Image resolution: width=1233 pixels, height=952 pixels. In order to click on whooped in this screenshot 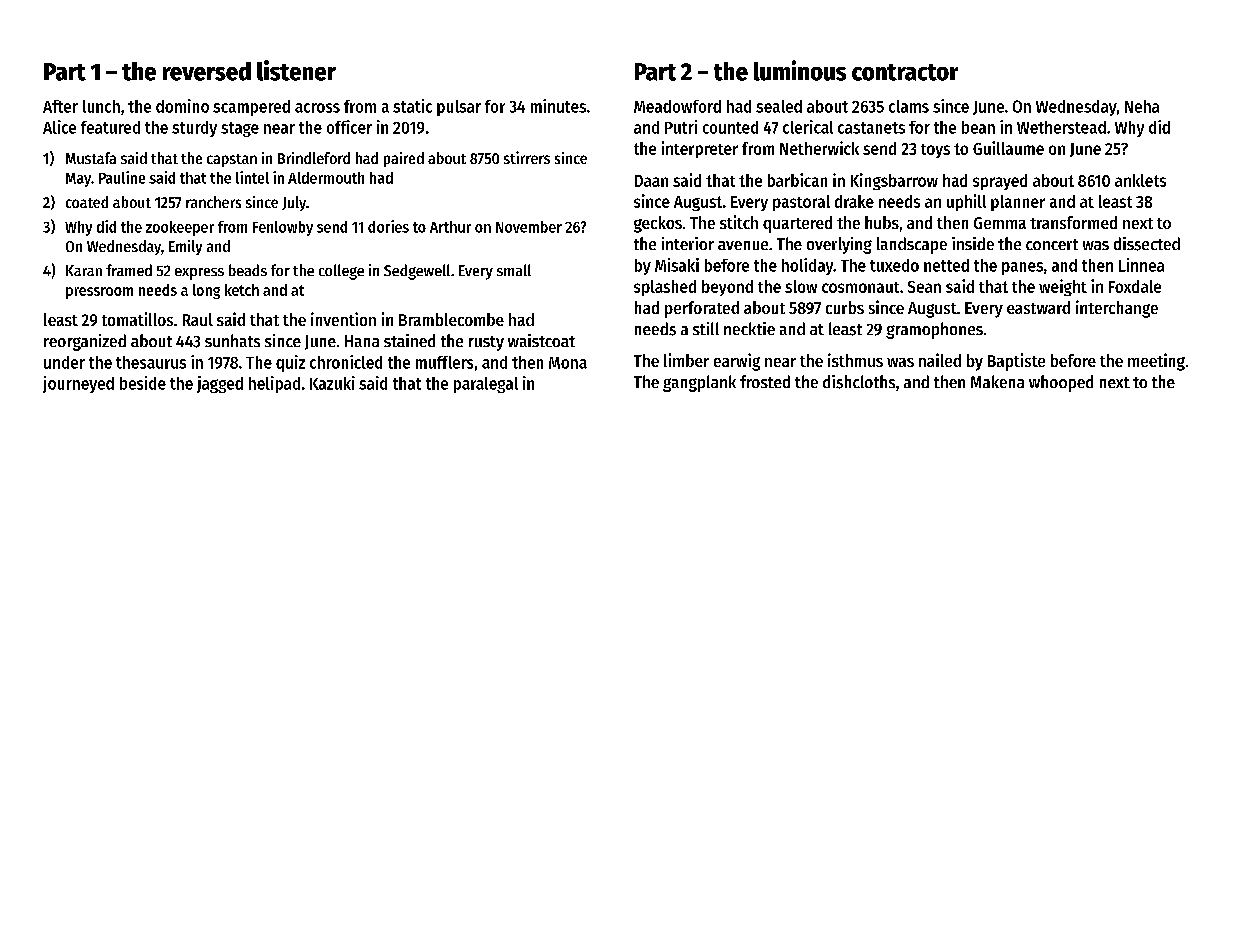, I will do `click(1061, 383)`.
